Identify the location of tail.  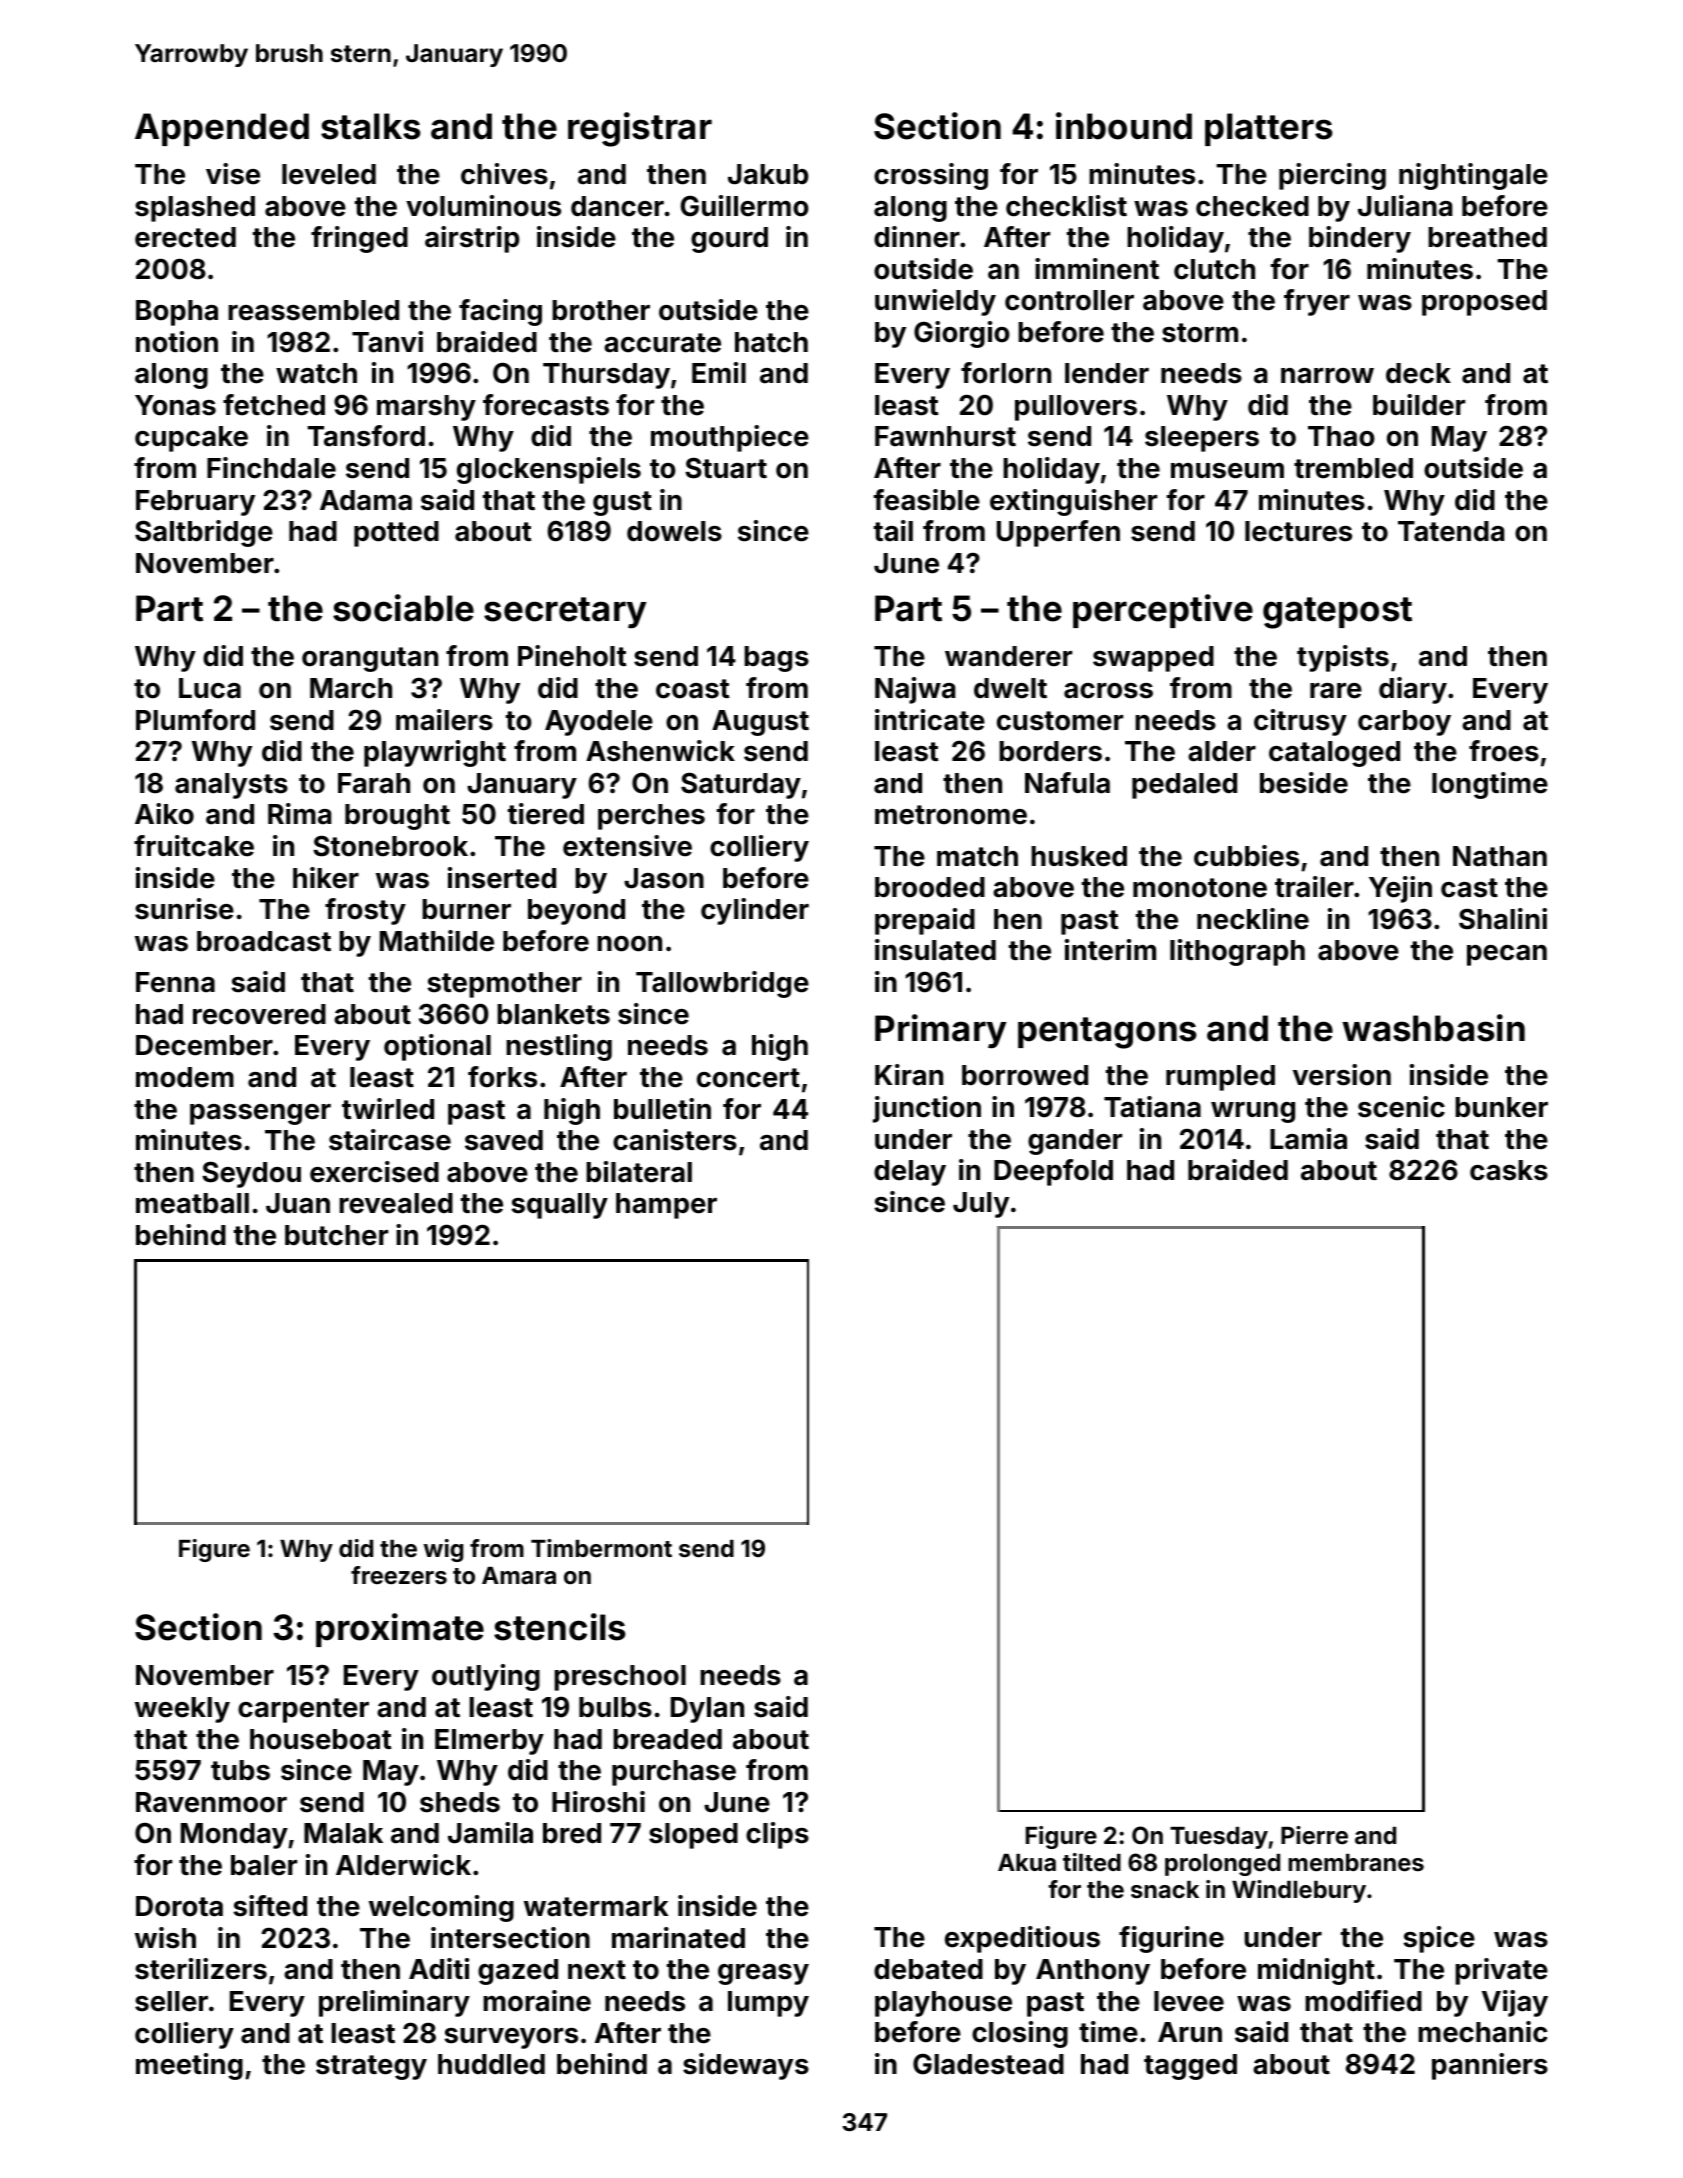
(893, 531).
